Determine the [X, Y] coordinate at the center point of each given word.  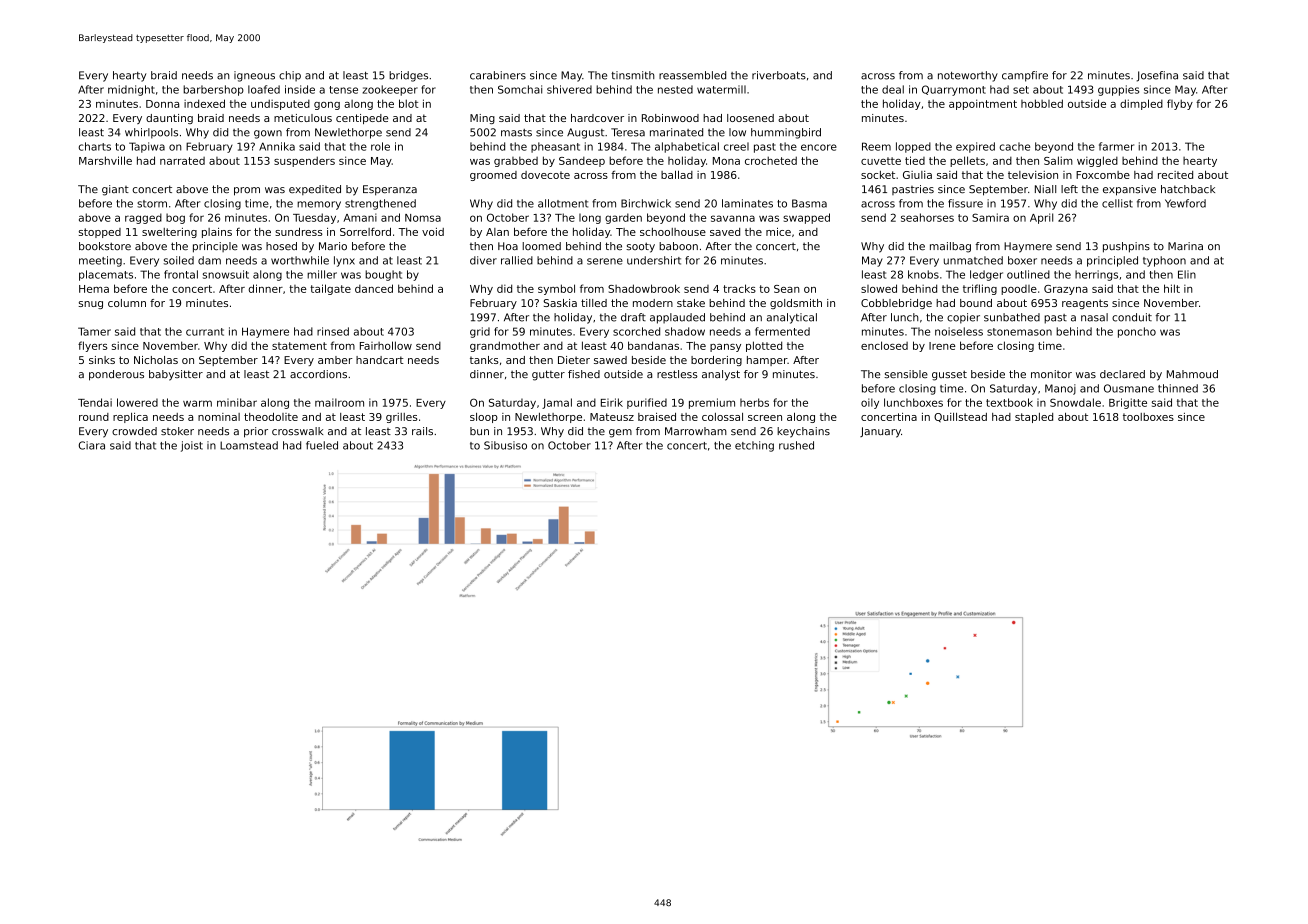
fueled [322, 445]
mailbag [950, 247]
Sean [787, 289]
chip [290, 76]
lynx [344, 261]
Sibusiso [505, 445]
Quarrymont [954, 90]
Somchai [520, 89]
